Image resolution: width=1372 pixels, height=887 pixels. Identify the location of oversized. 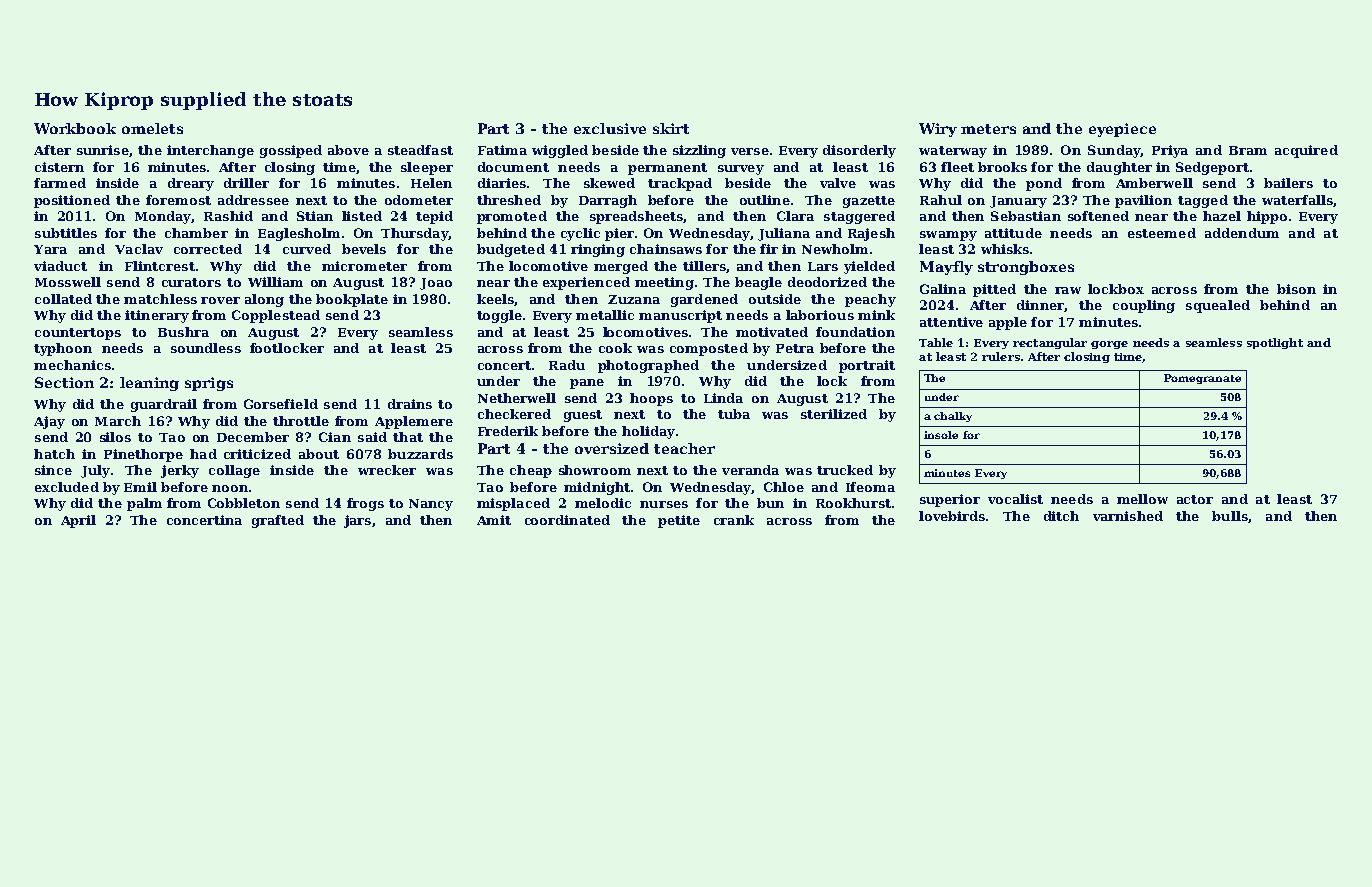
(612, 448).
